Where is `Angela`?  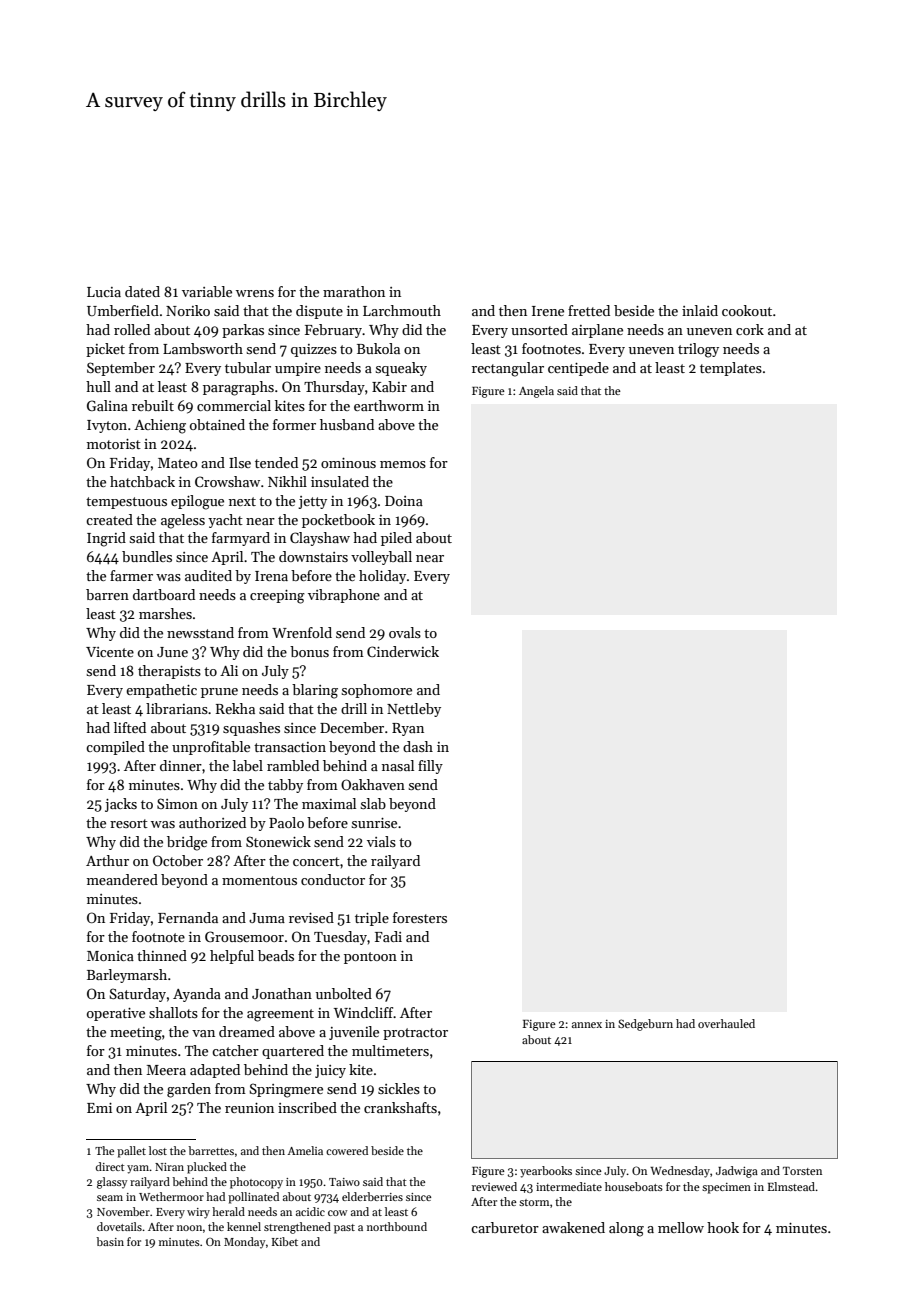
Angela is located at coordinates (536, 392).
